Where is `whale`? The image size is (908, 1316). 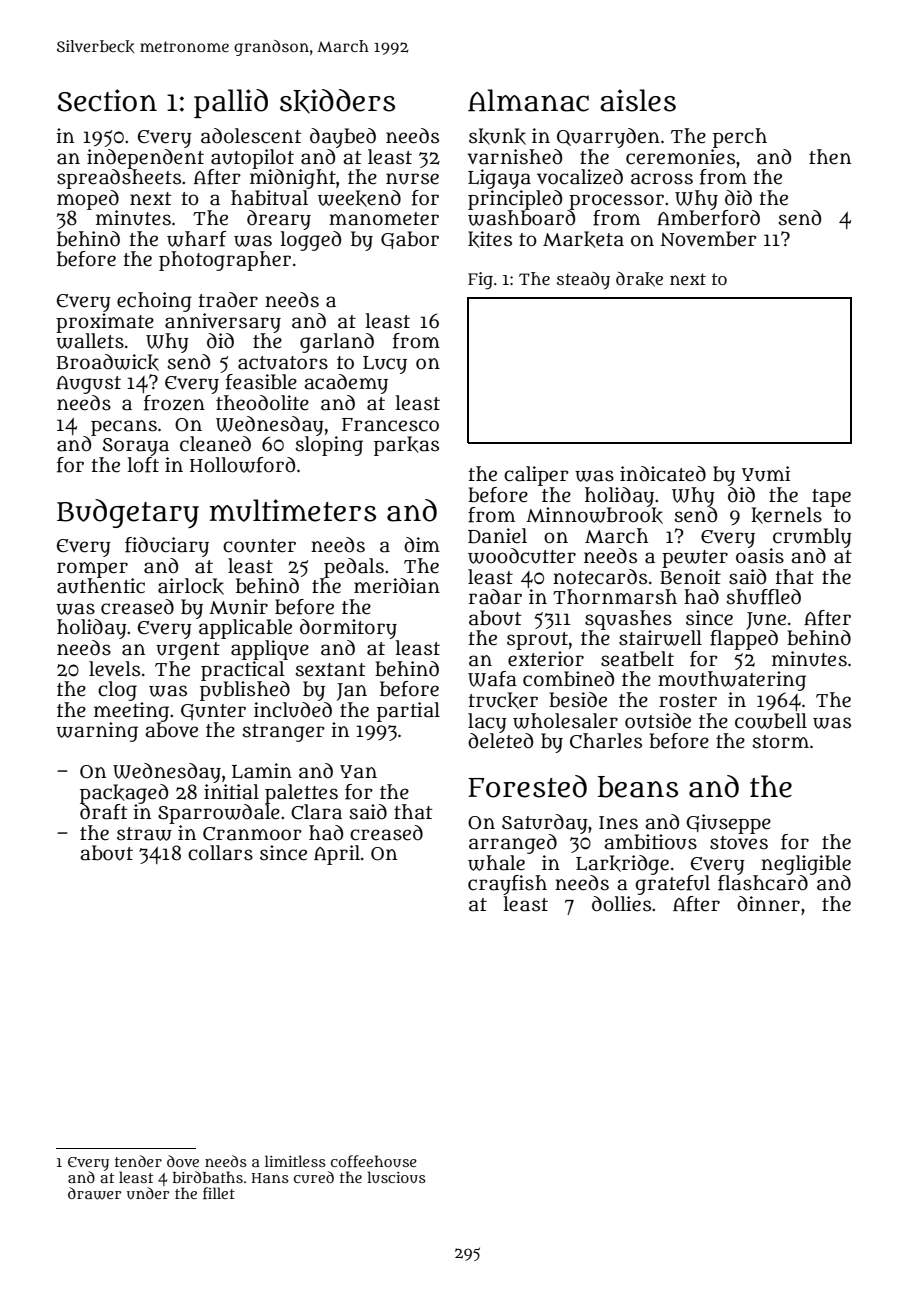 whale is located at coordinates (496, 863).
